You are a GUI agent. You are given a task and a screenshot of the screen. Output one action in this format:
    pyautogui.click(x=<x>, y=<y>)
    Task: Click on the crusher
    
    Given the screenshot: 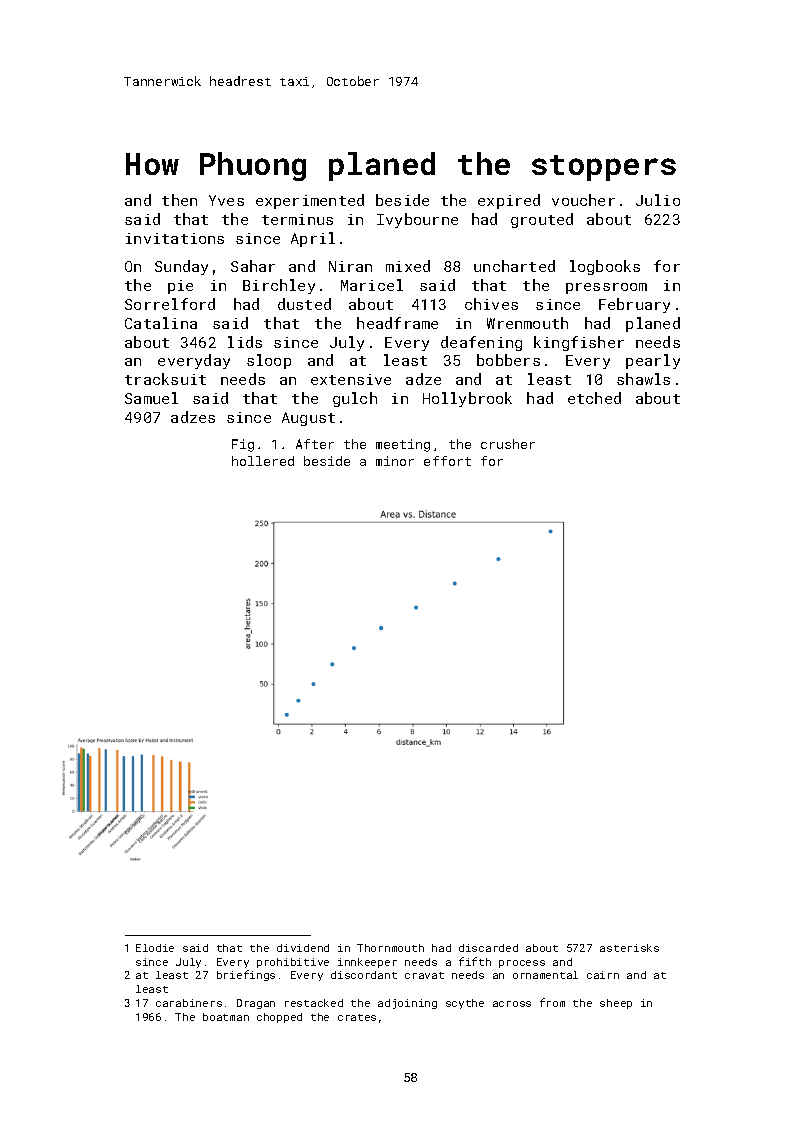 What is the action you would take?
    pyautogui.click(x=508, y=444)
